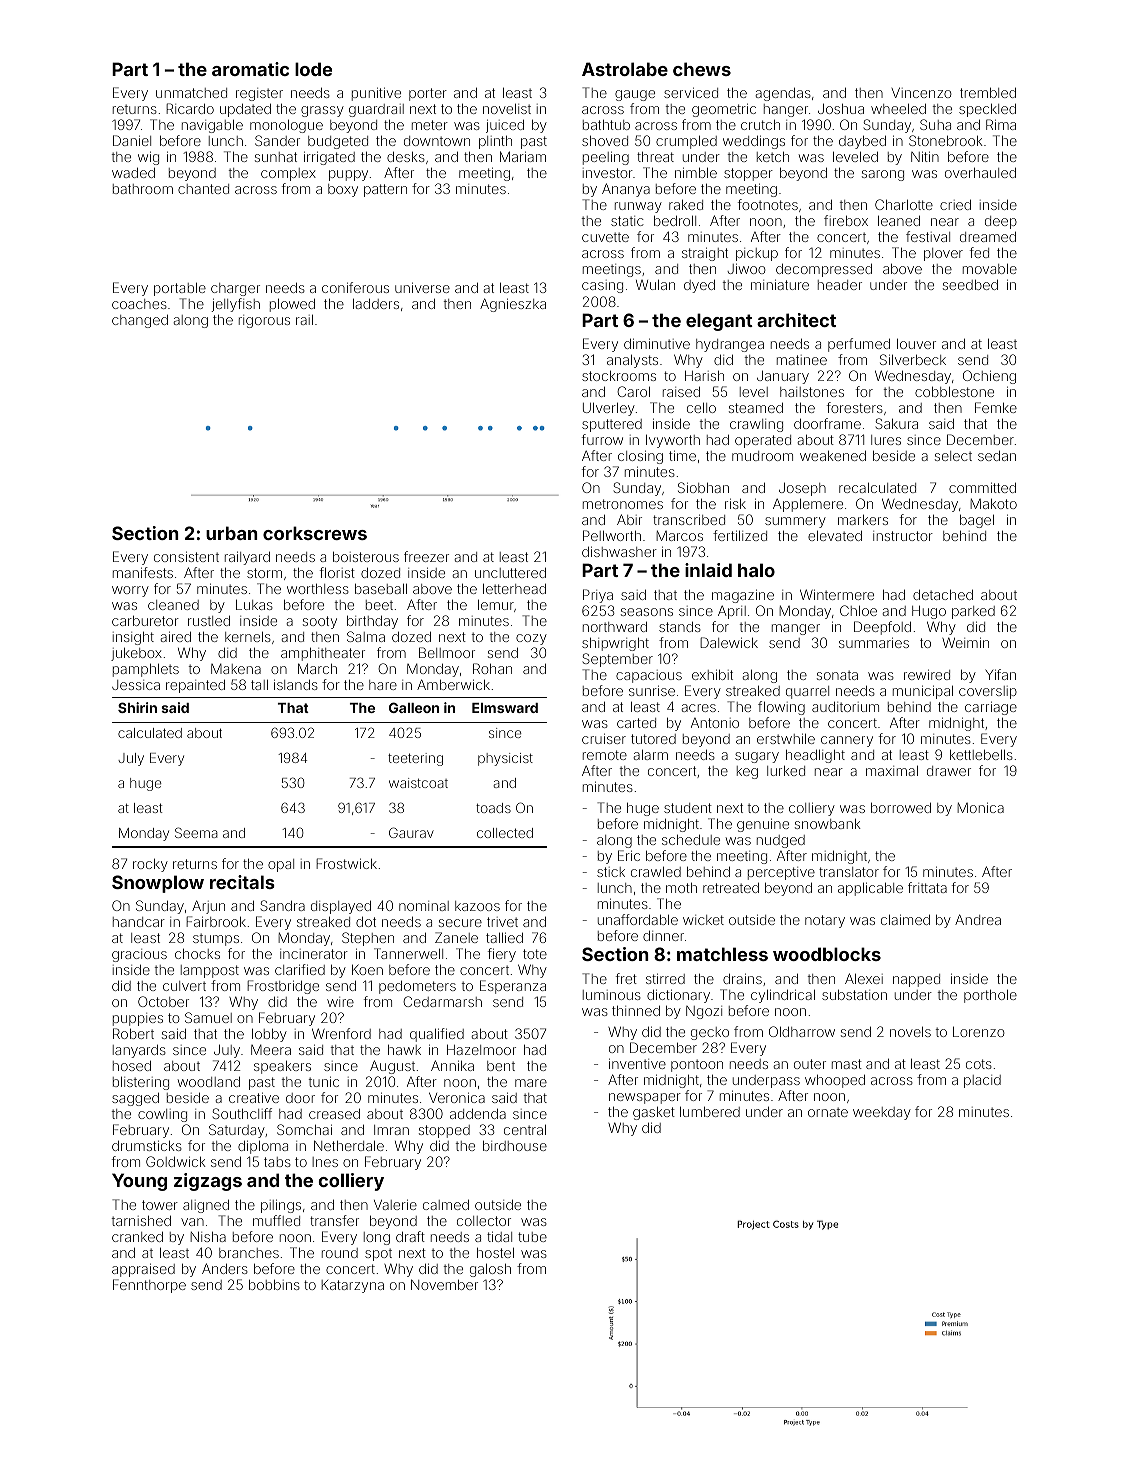 The image size is (1129, 1460). Describe the element at coordinates (149, 1286) in the document. I see `Fennthorpe` at that location.
